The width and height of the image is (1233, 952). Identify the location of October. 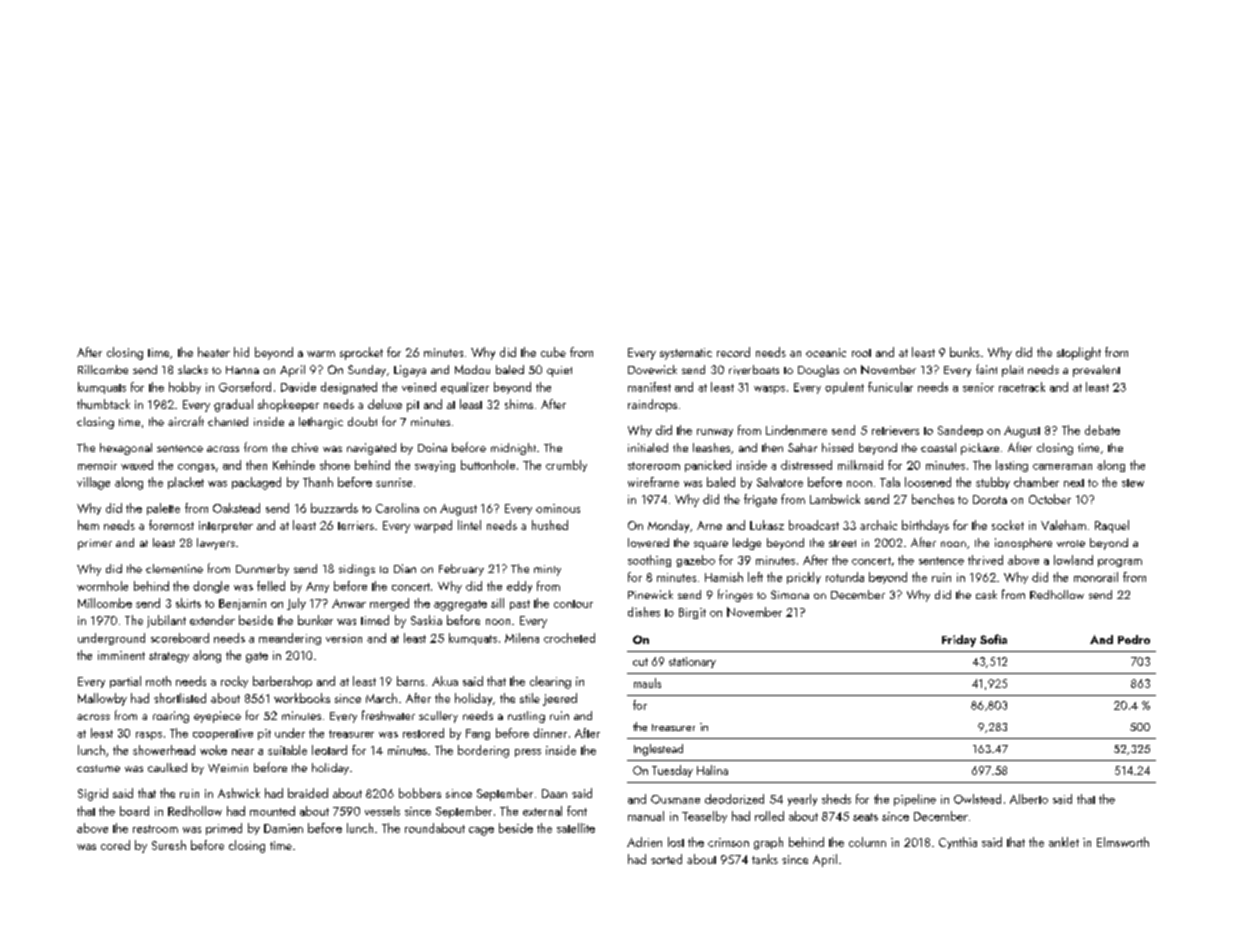
(1050, 499).
